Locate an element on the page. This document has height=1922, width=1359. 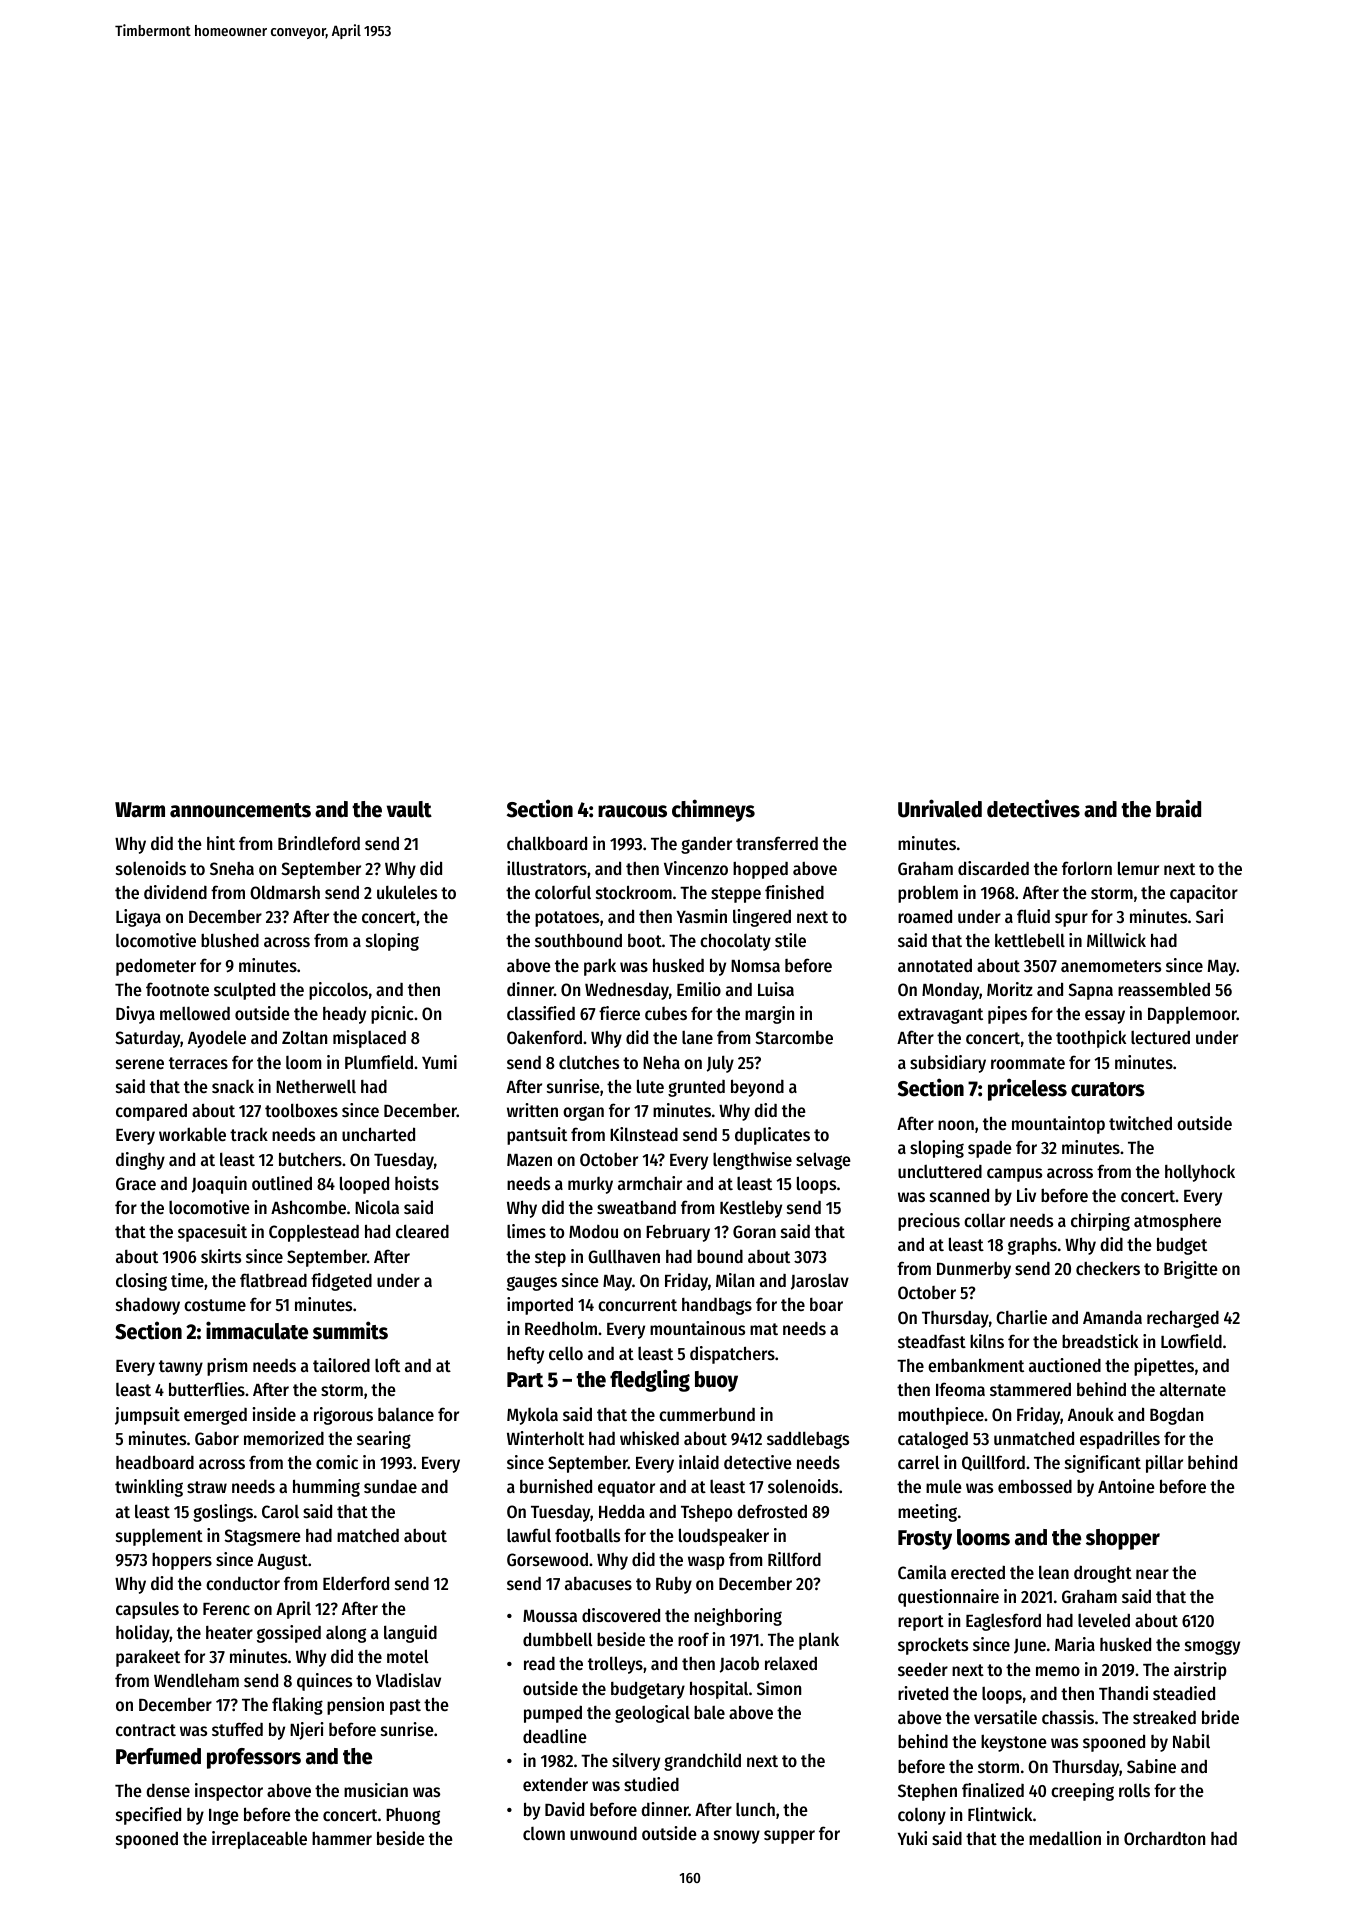
Ligaya is located at coordinates (138, 918).
